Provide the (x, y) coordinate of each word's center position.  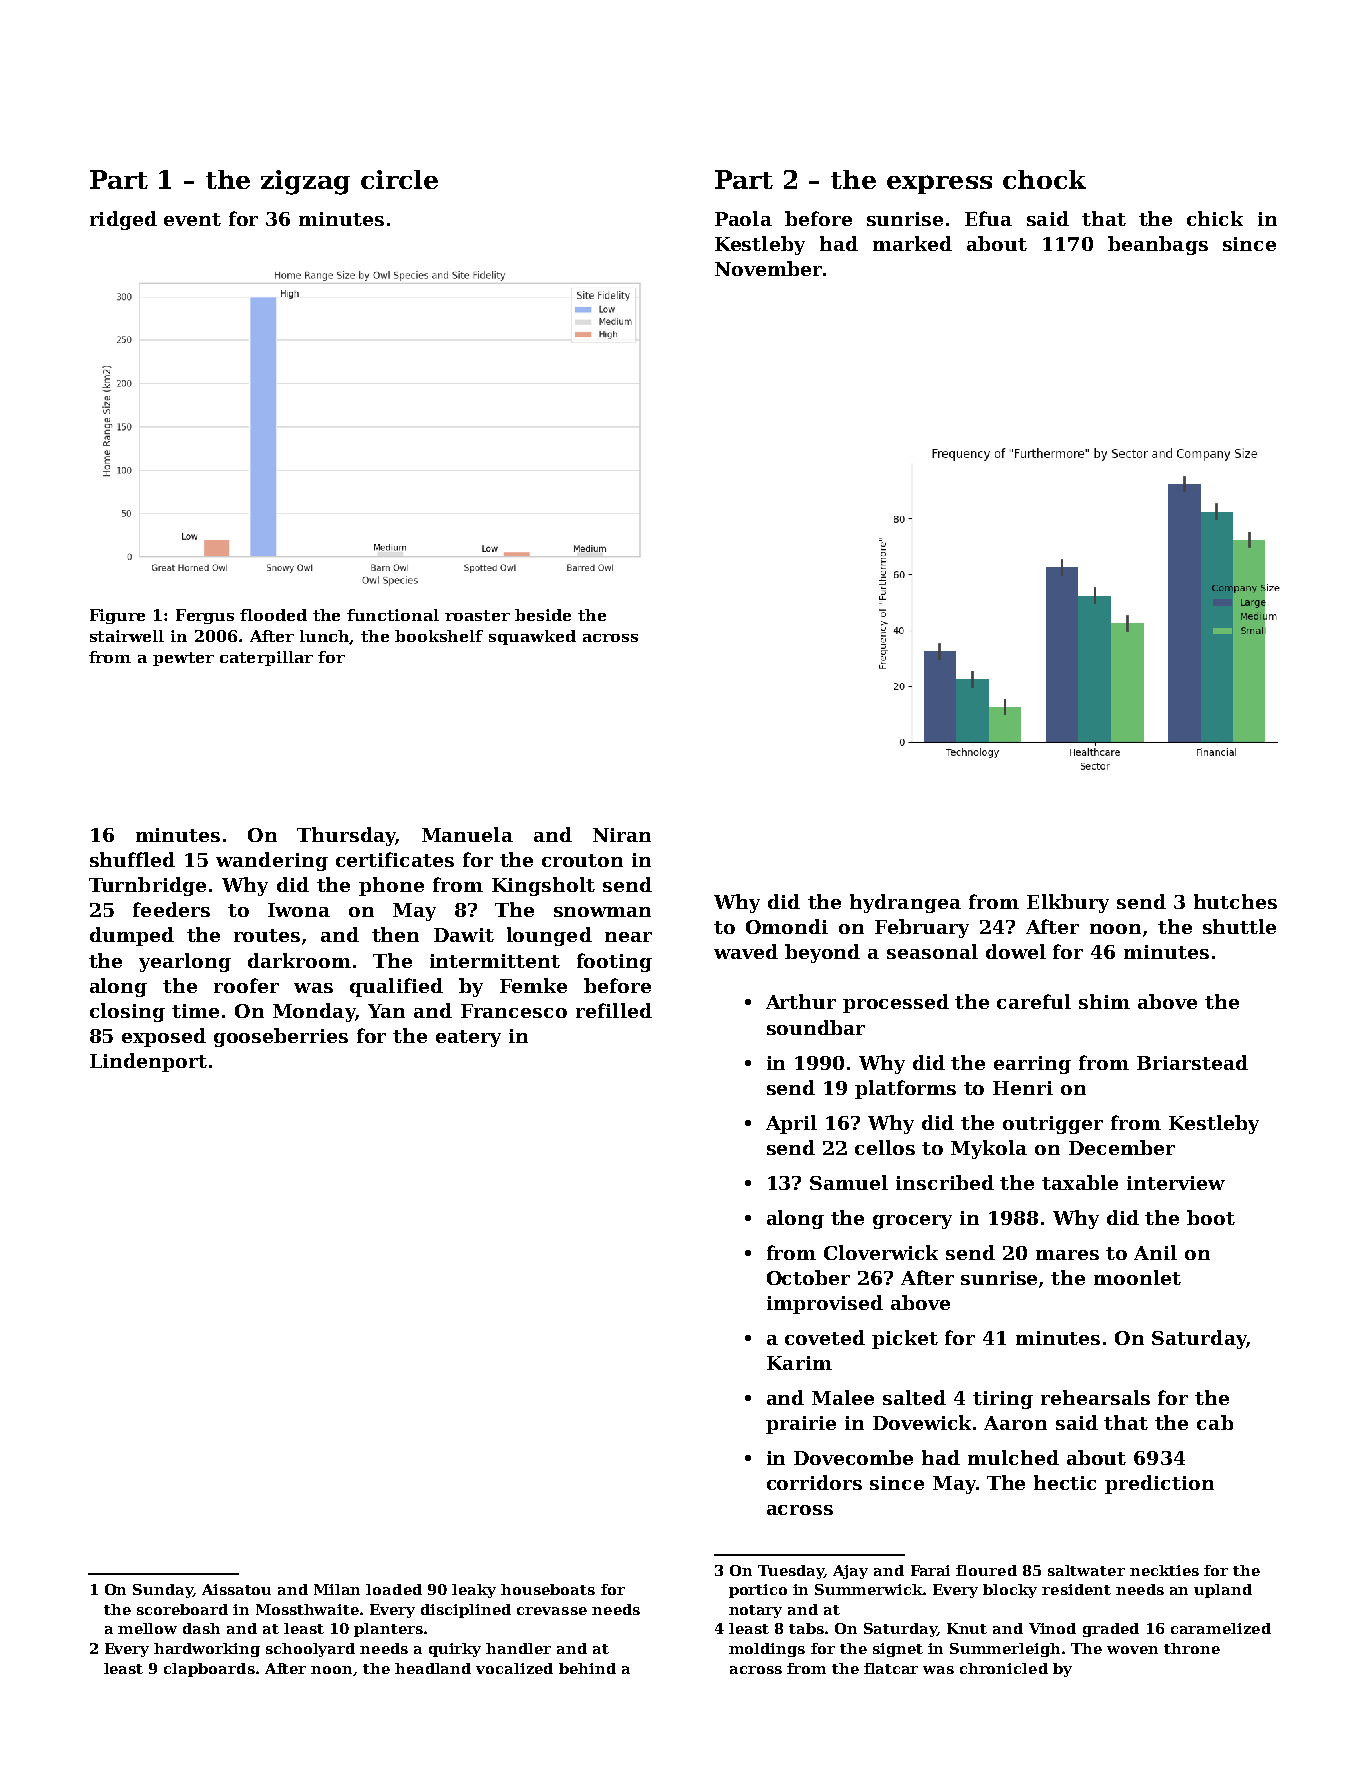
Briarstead (1192, 1062)
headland (433, 1668)
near (628, 937)
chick (1215, 218)
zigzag (305, 182)
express (939, 184)
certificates (395, 859)
